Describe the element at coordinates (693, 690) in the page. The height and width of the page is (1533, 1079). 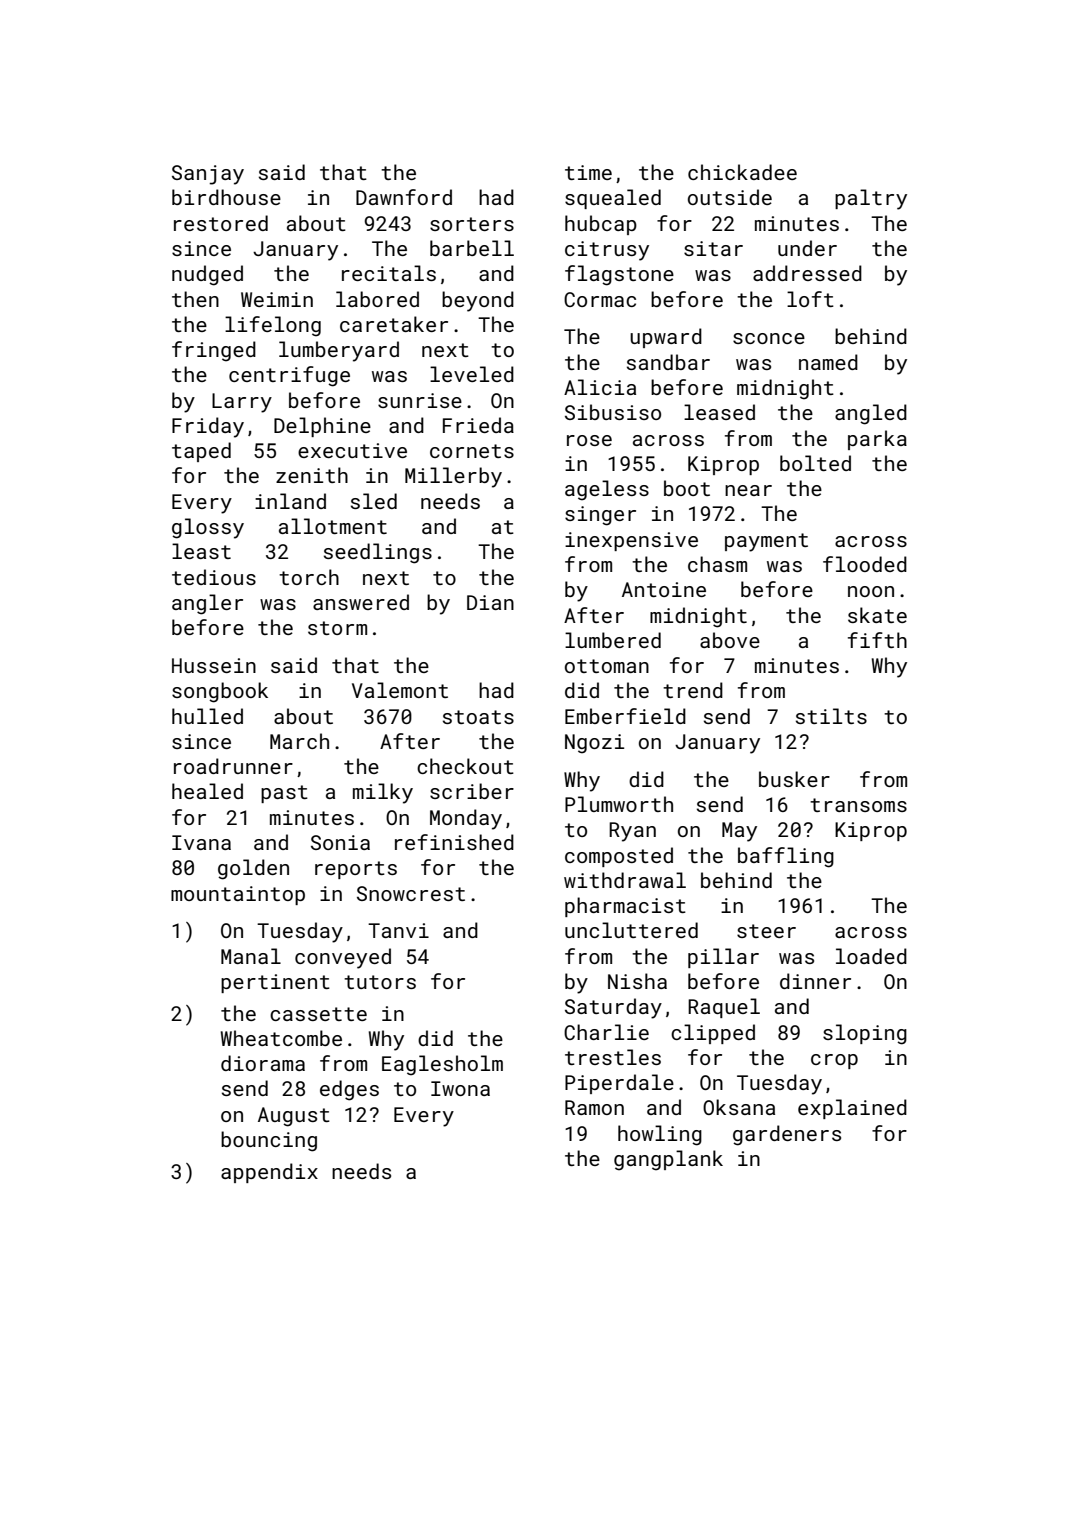
I see `trend` at that location.
